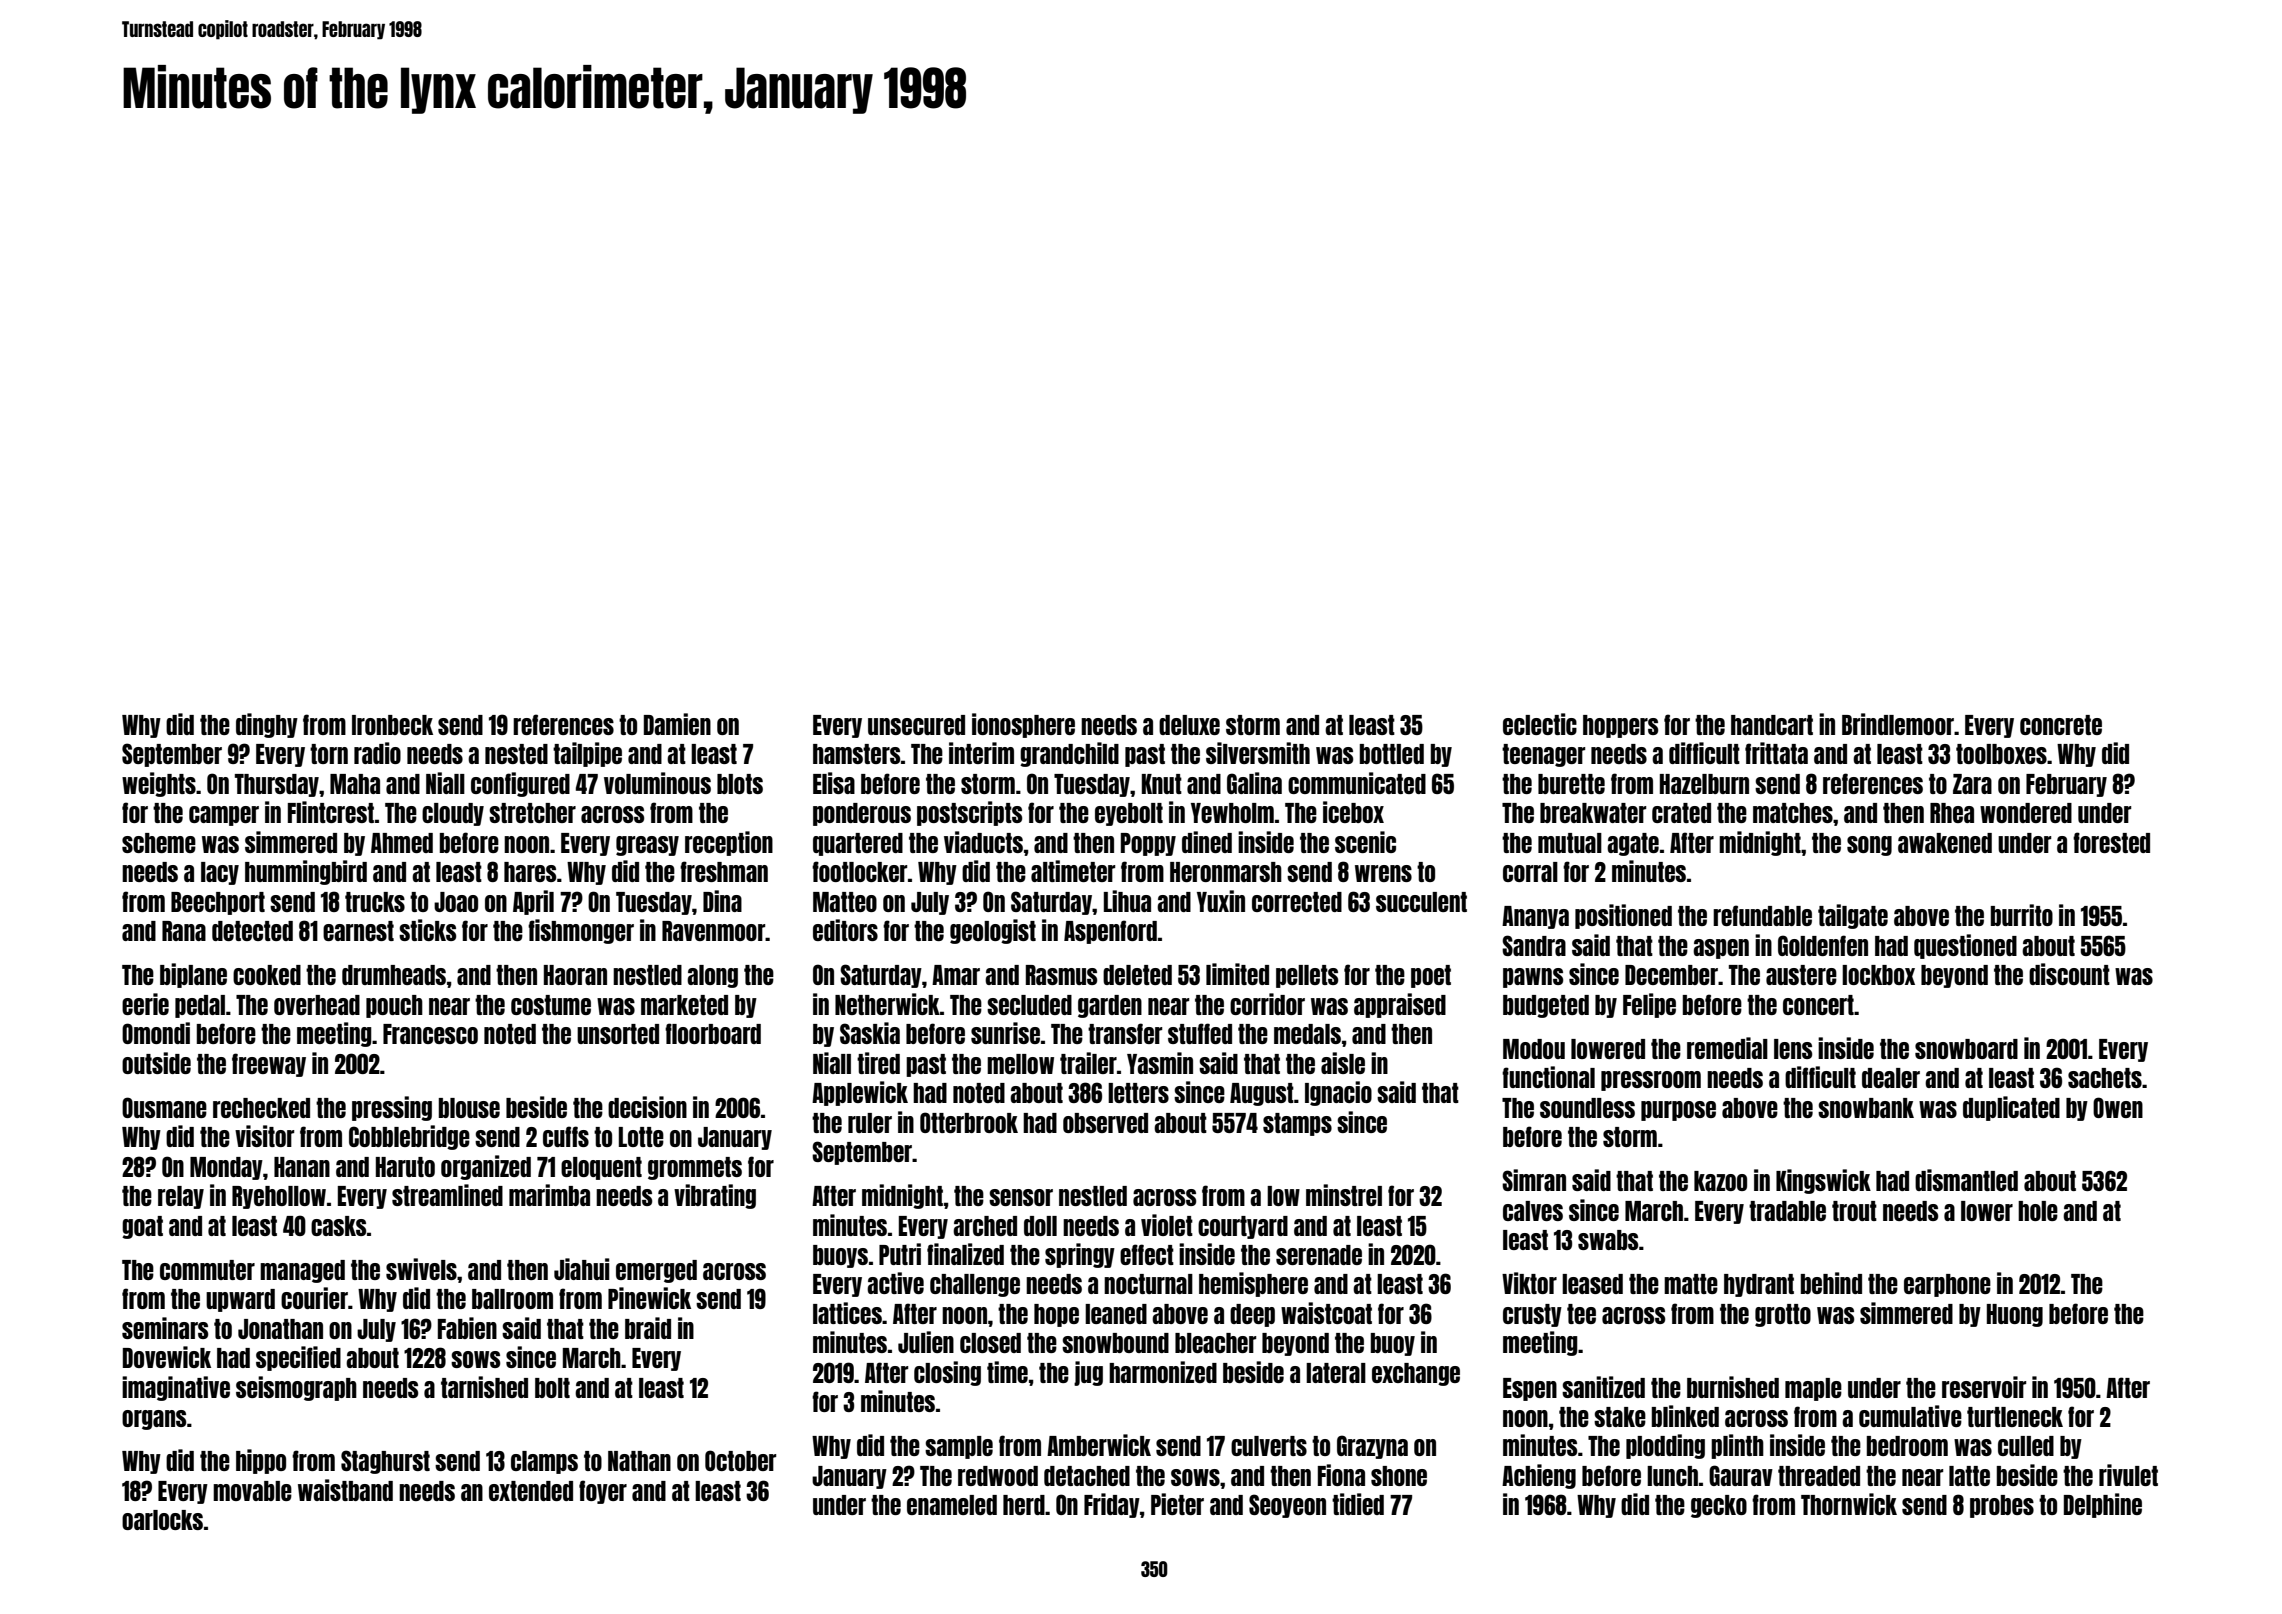  What do you see at coordinates (895, 1283) in the screenshot?
I see `active` at bounding box center [895, 1283].
